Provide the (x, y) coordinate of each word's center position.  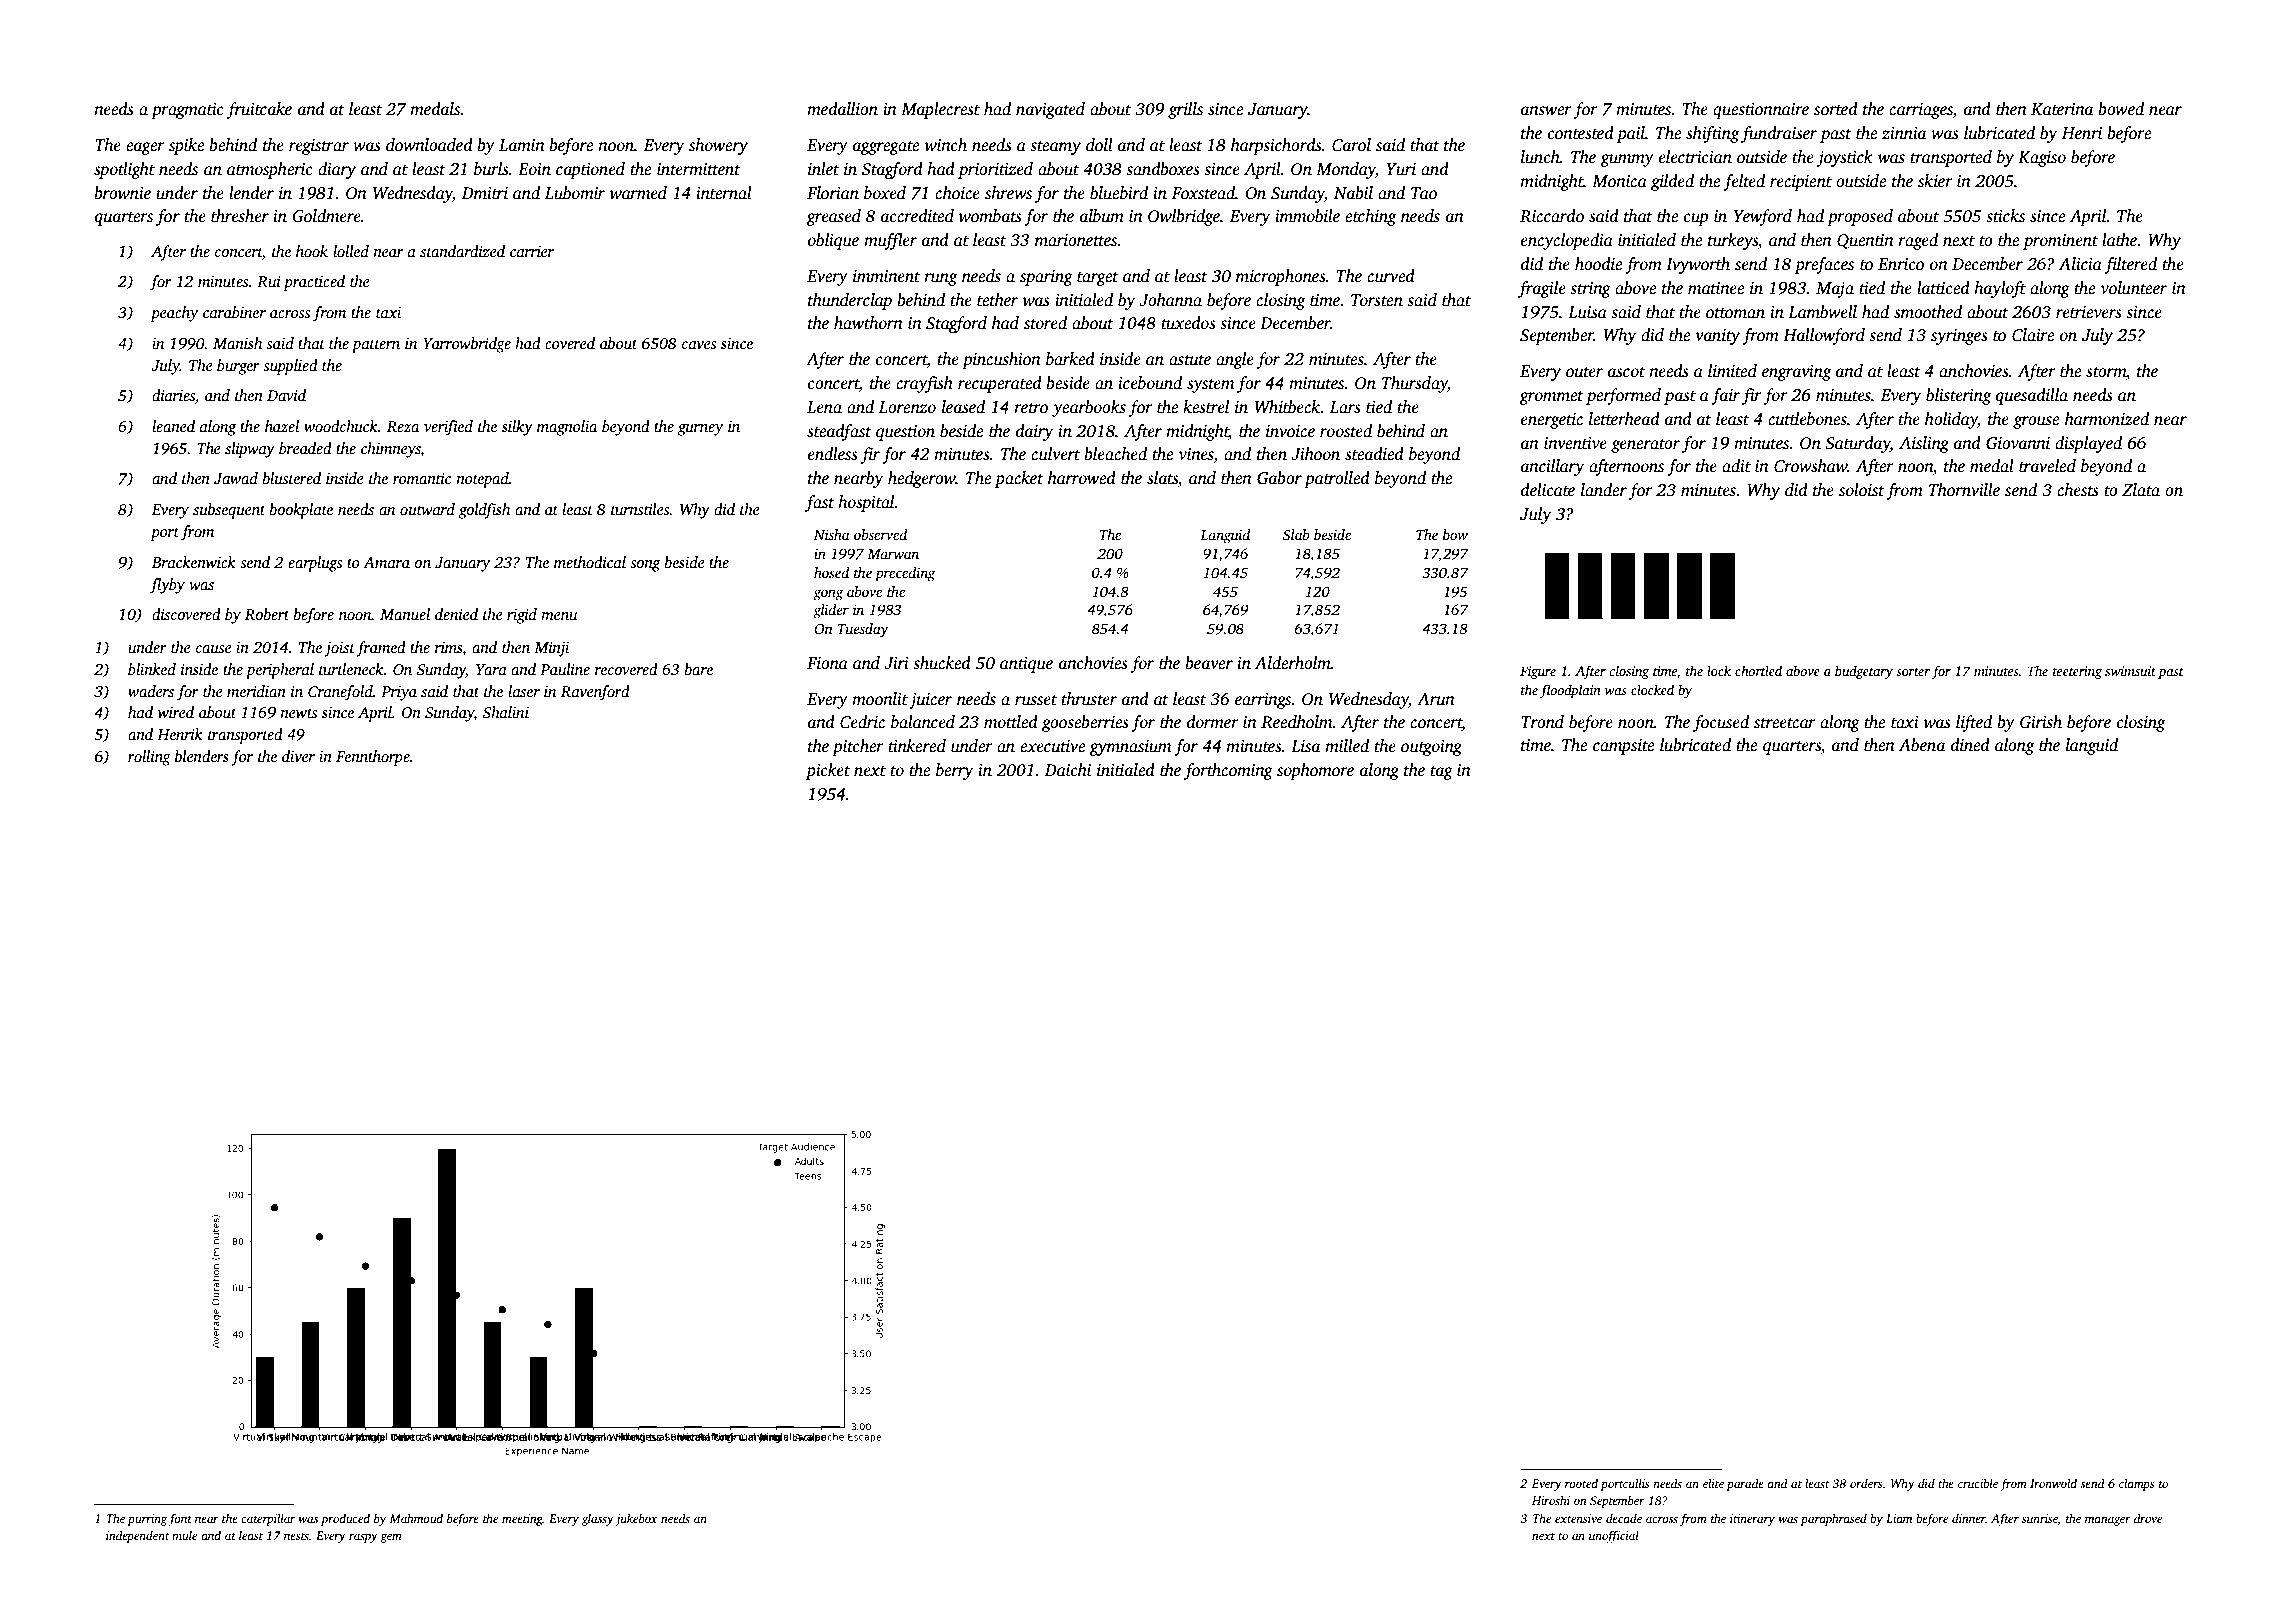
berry (954, 771)
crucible (1978, 1483)
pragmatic (187, 111)
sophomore (1315, 771)
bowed (2121, 109)
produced (345, 1519)
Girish (2041, 722)
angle (1235, 360)
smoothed (1928, 312)
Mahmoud (416, 1518)
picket (827, 771)
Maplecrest (940, 110)
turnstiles (640, 509)
